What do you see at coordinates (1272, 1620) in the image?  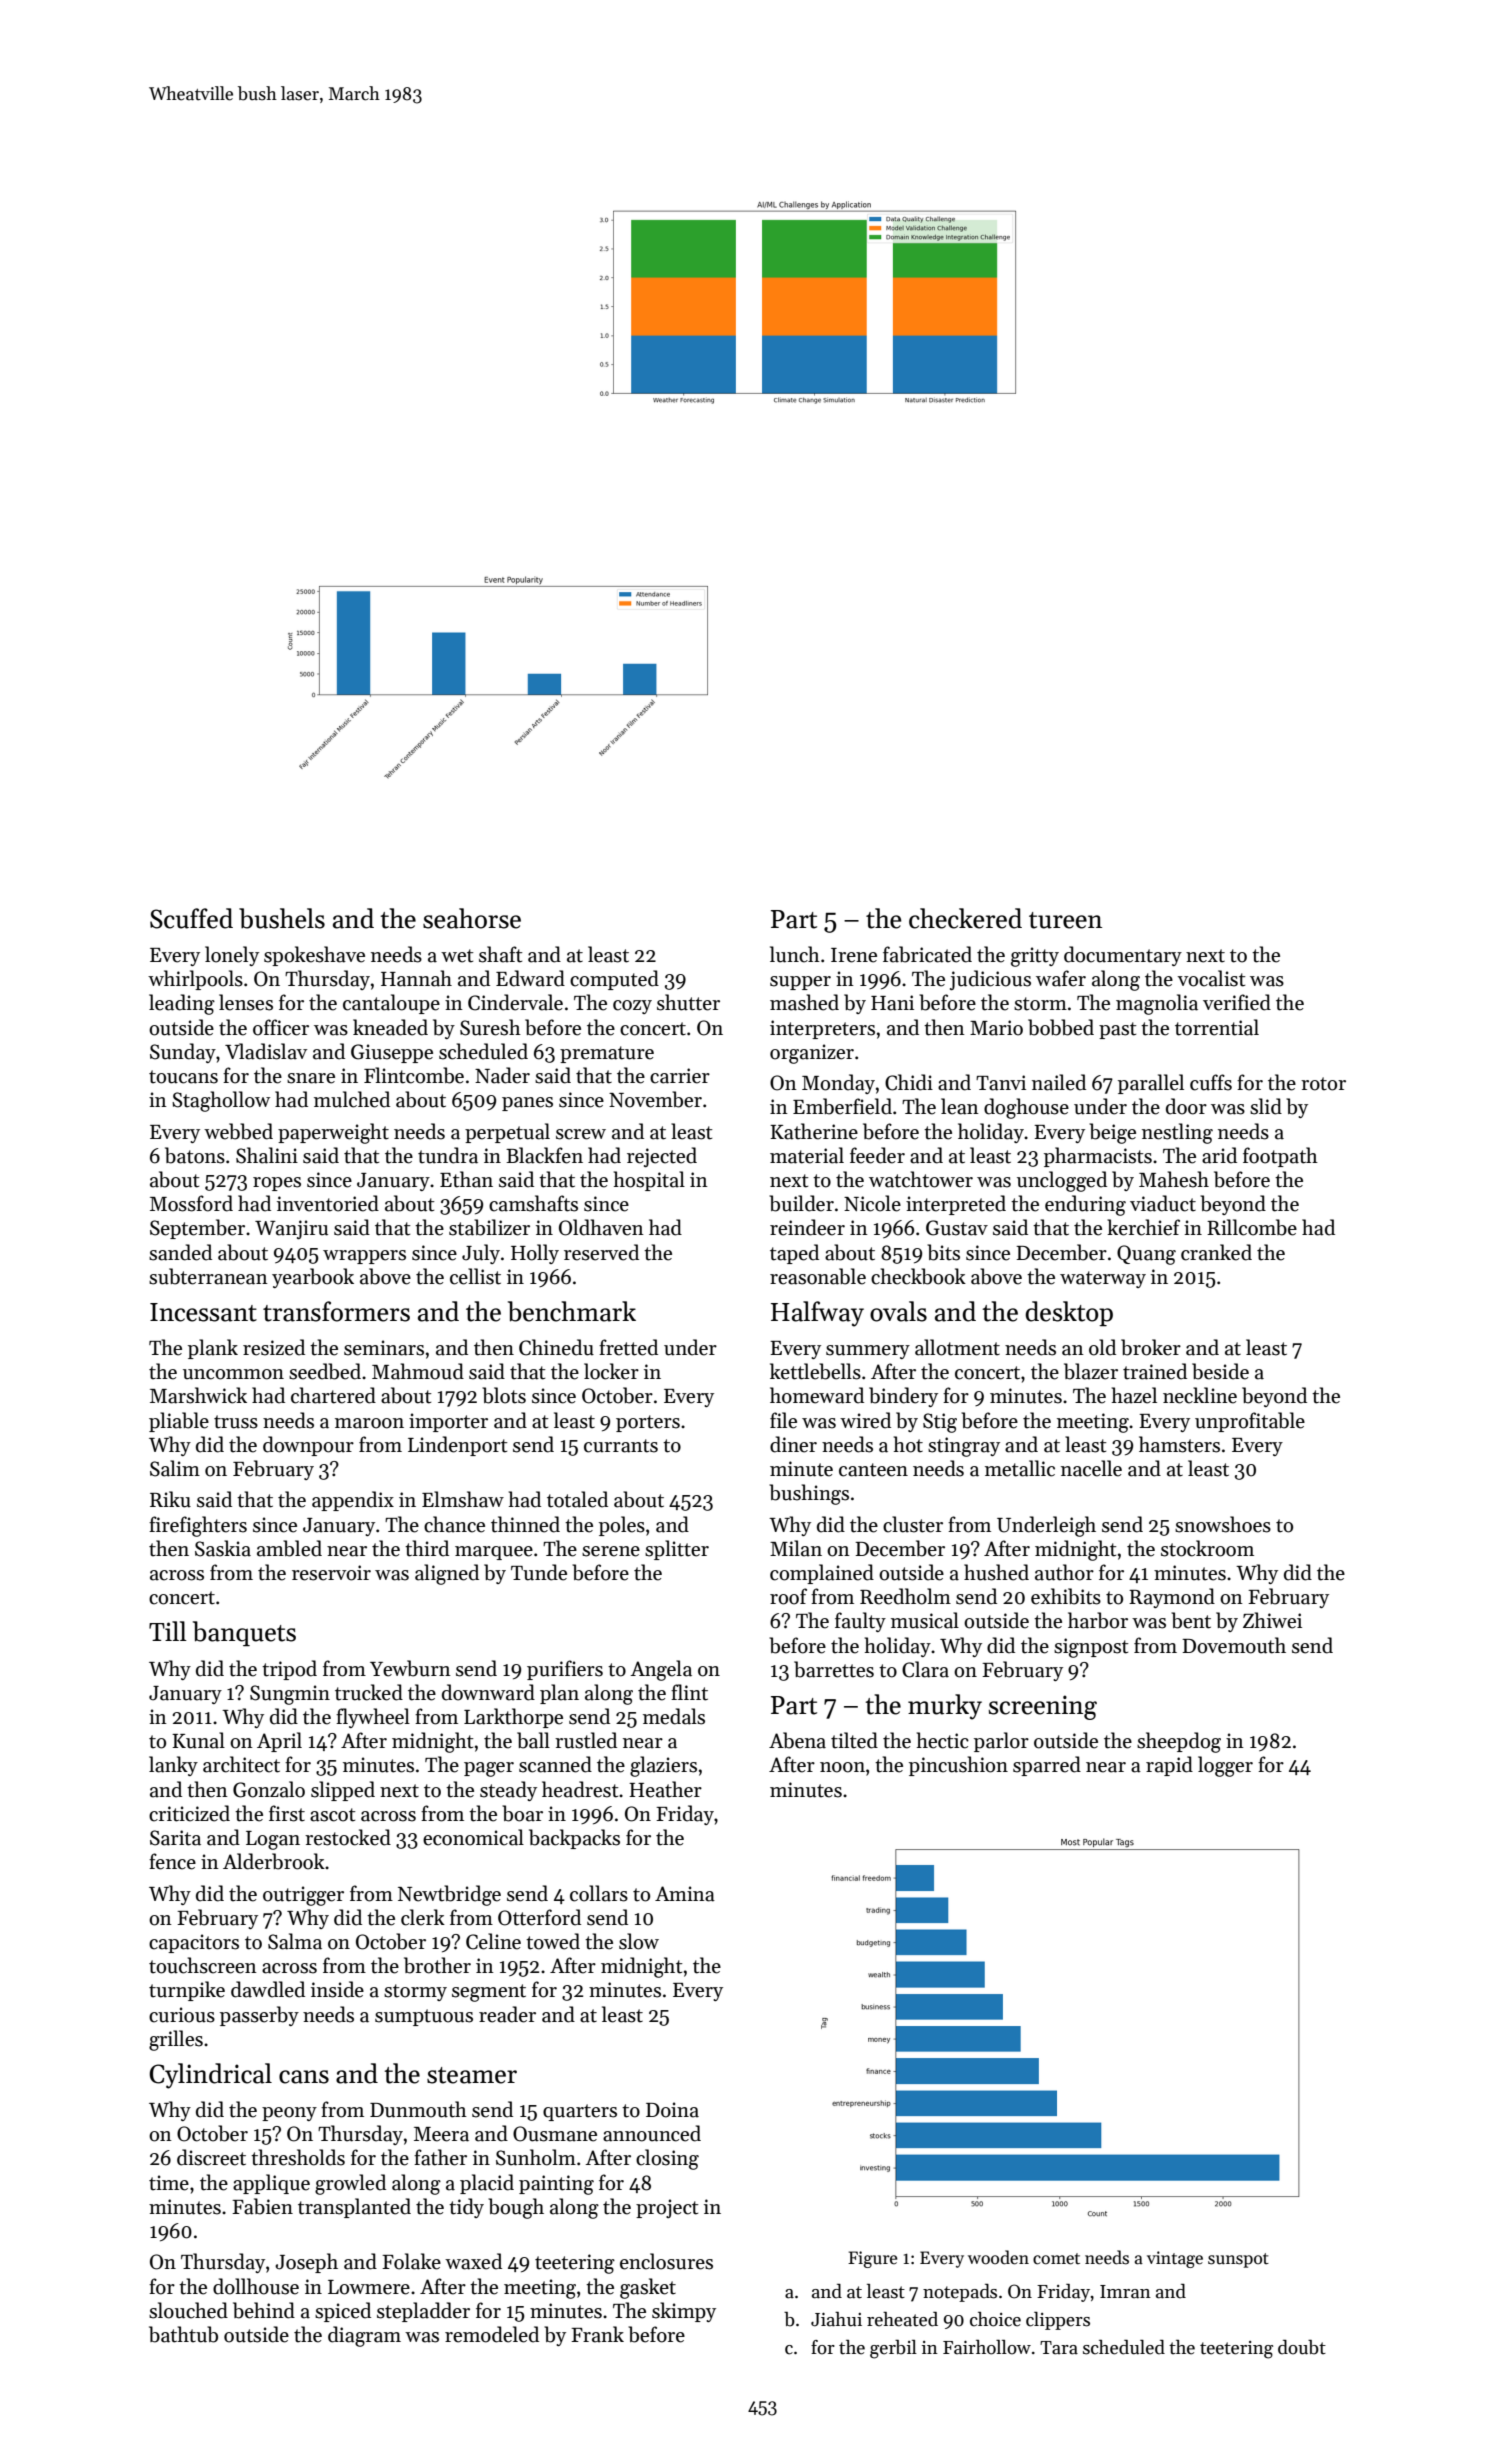 I see `Zhiwei` at bounding box center [1272, 1620].
